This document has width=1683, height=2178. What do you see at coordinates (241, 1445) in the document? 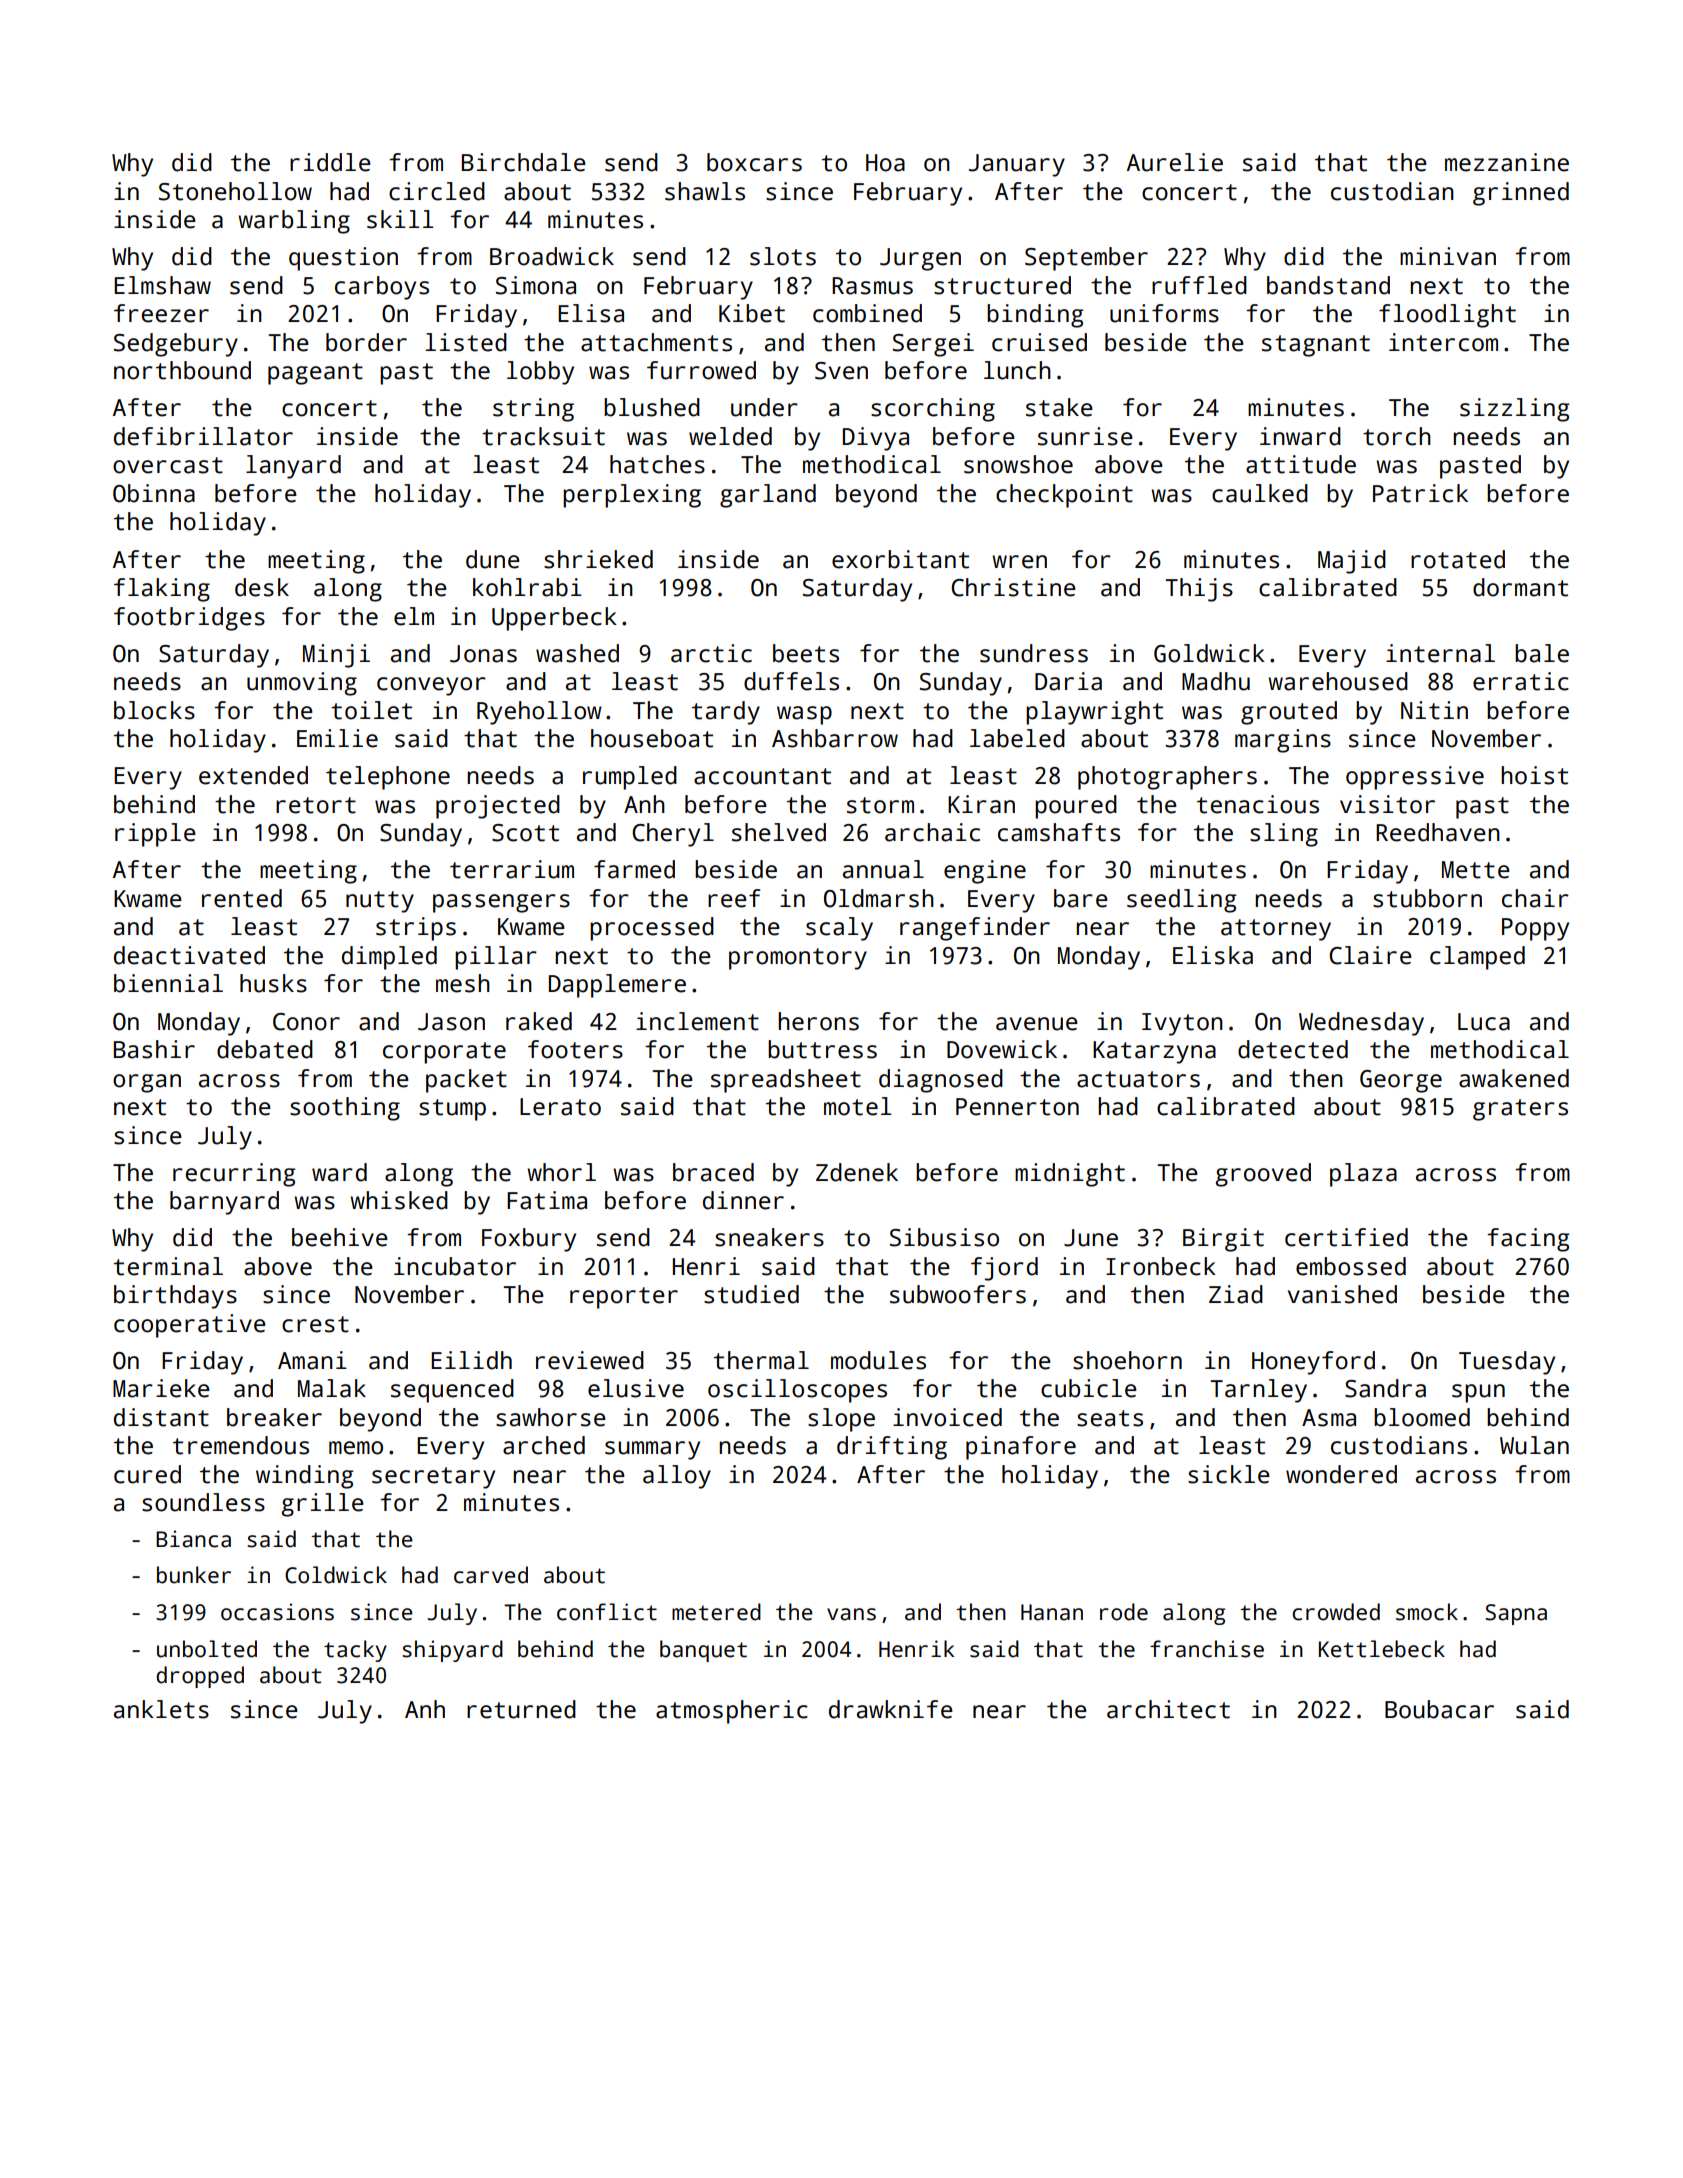
I see `tremendous` at bounding box center [241, 1445].
